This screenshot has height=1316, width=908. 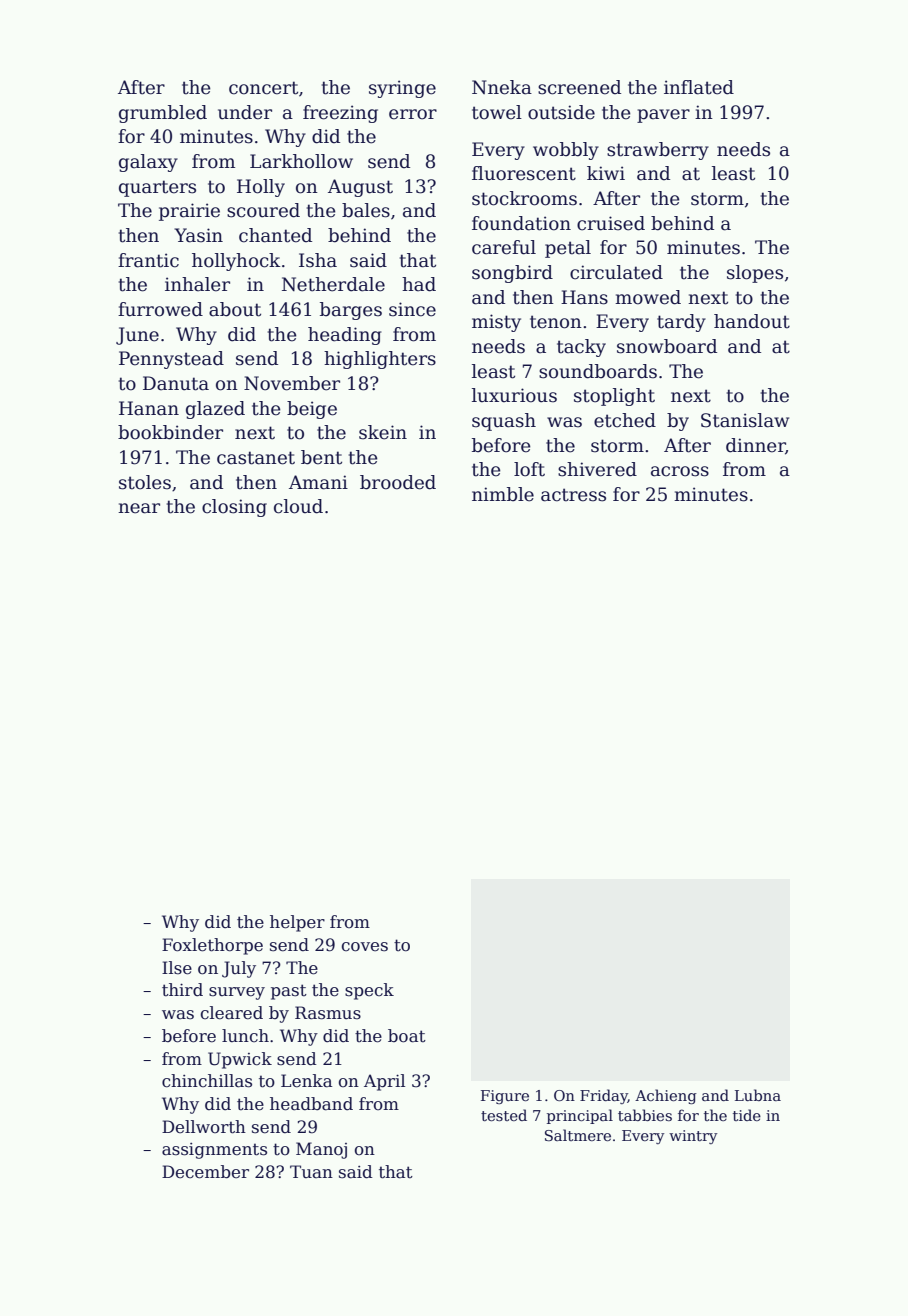 I want to click on actress, so click(x=573, y=495).
